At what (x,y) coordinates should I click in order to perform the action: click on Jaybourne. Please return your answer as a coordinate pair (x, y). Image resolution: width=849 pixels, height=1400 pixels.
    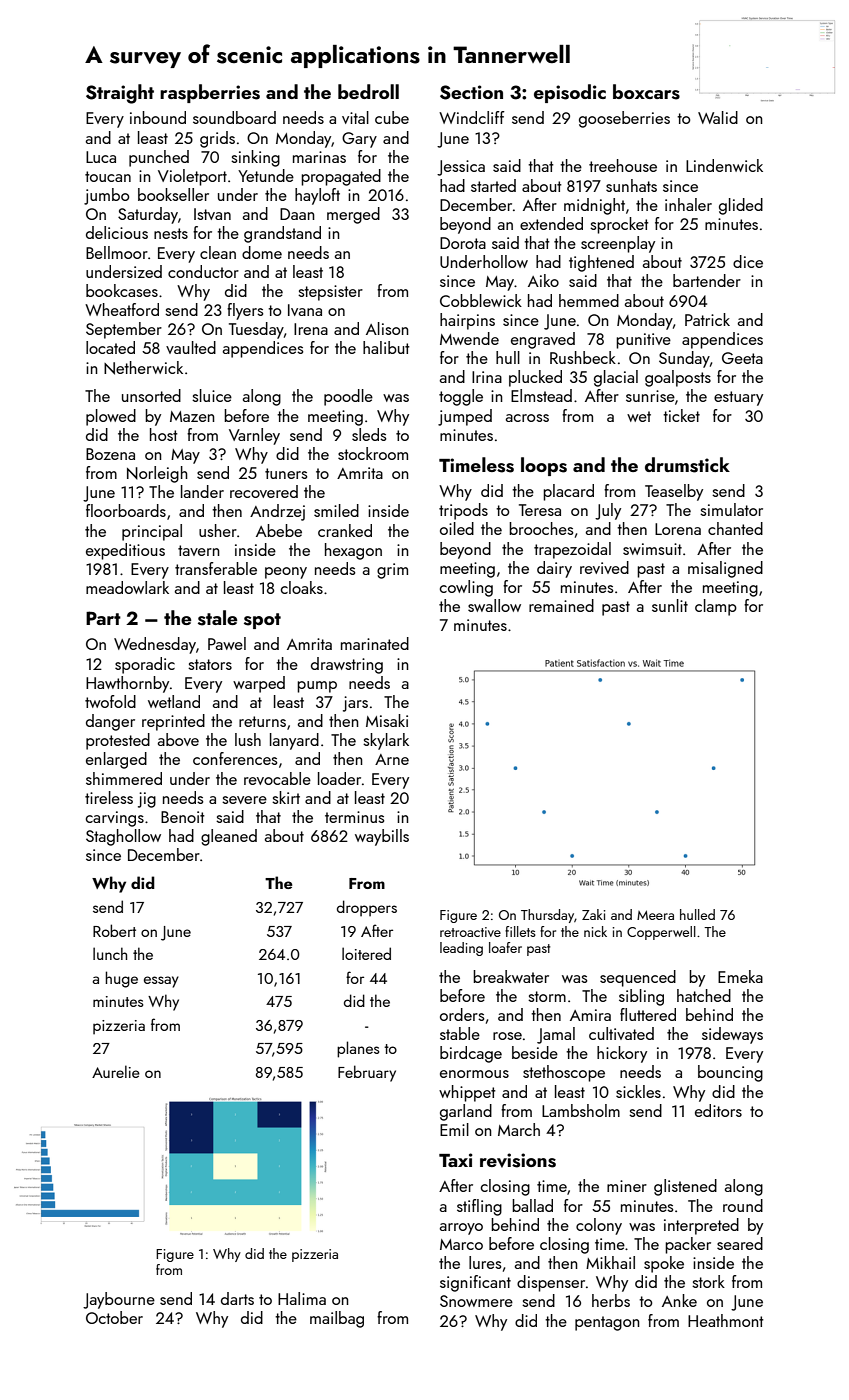
    Looking at the image, I should click on (119, 1300).
